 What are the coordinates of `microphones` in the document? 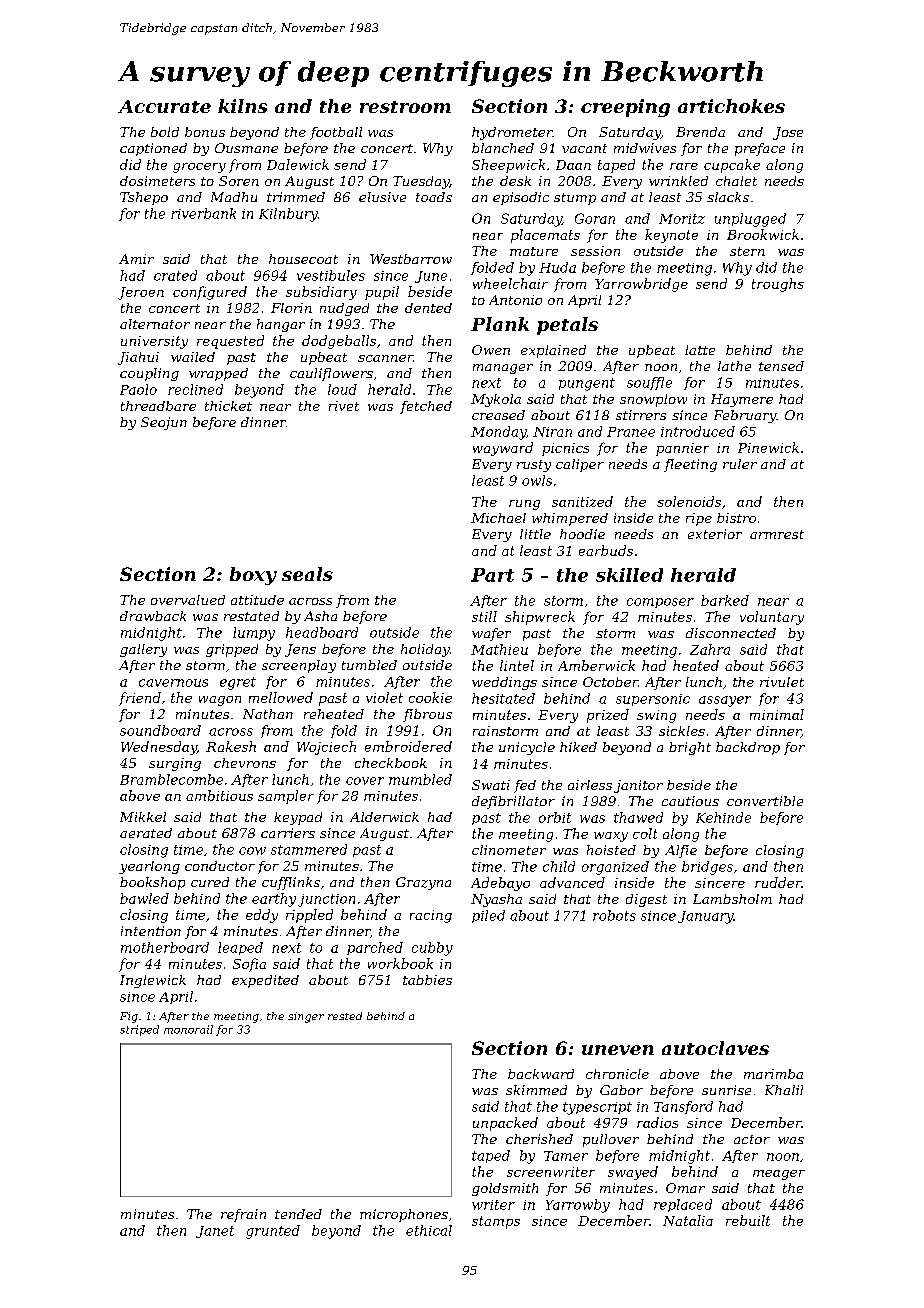 It's located at (404, 1215).
